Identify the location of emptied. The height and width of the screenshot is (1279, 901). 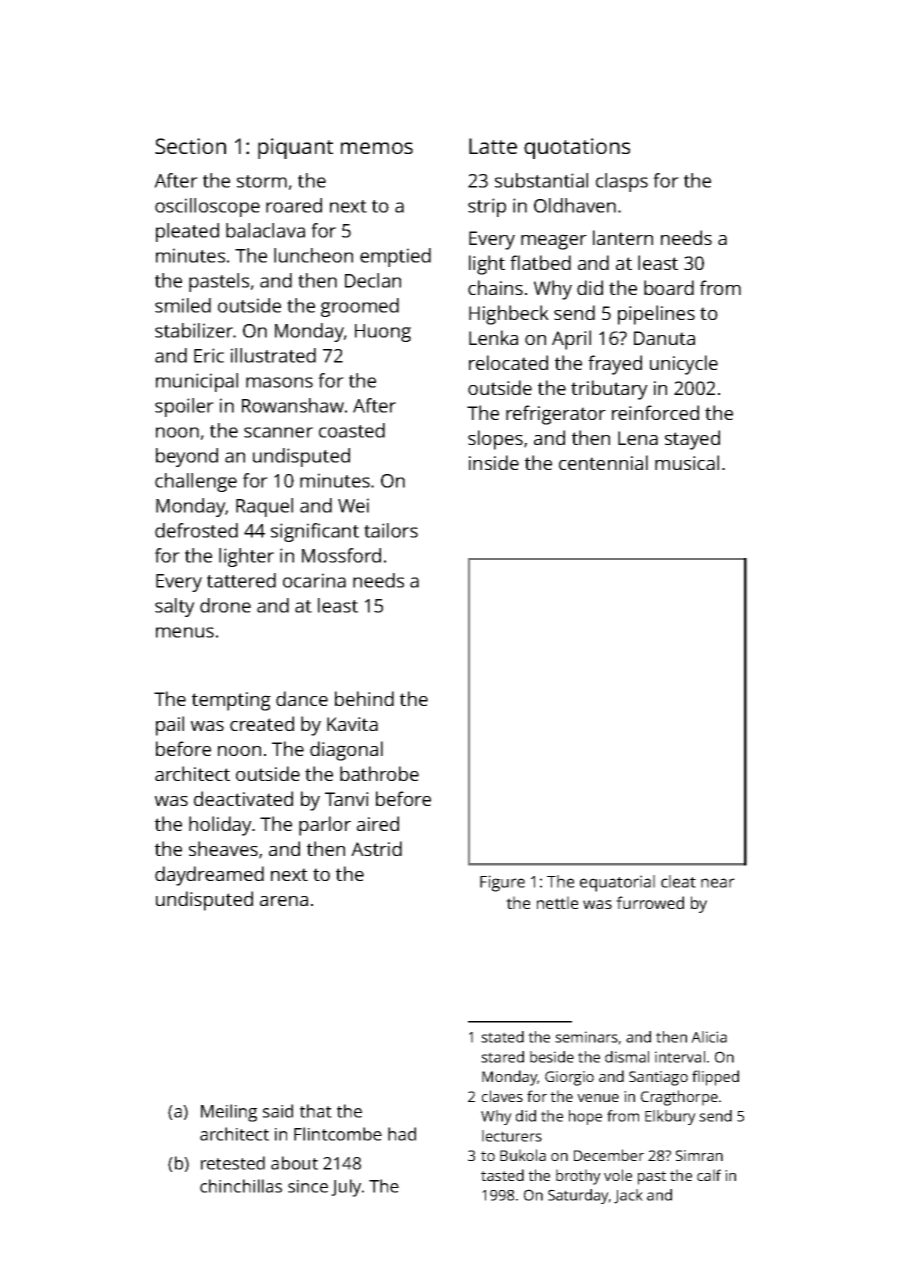
(395, 257).
